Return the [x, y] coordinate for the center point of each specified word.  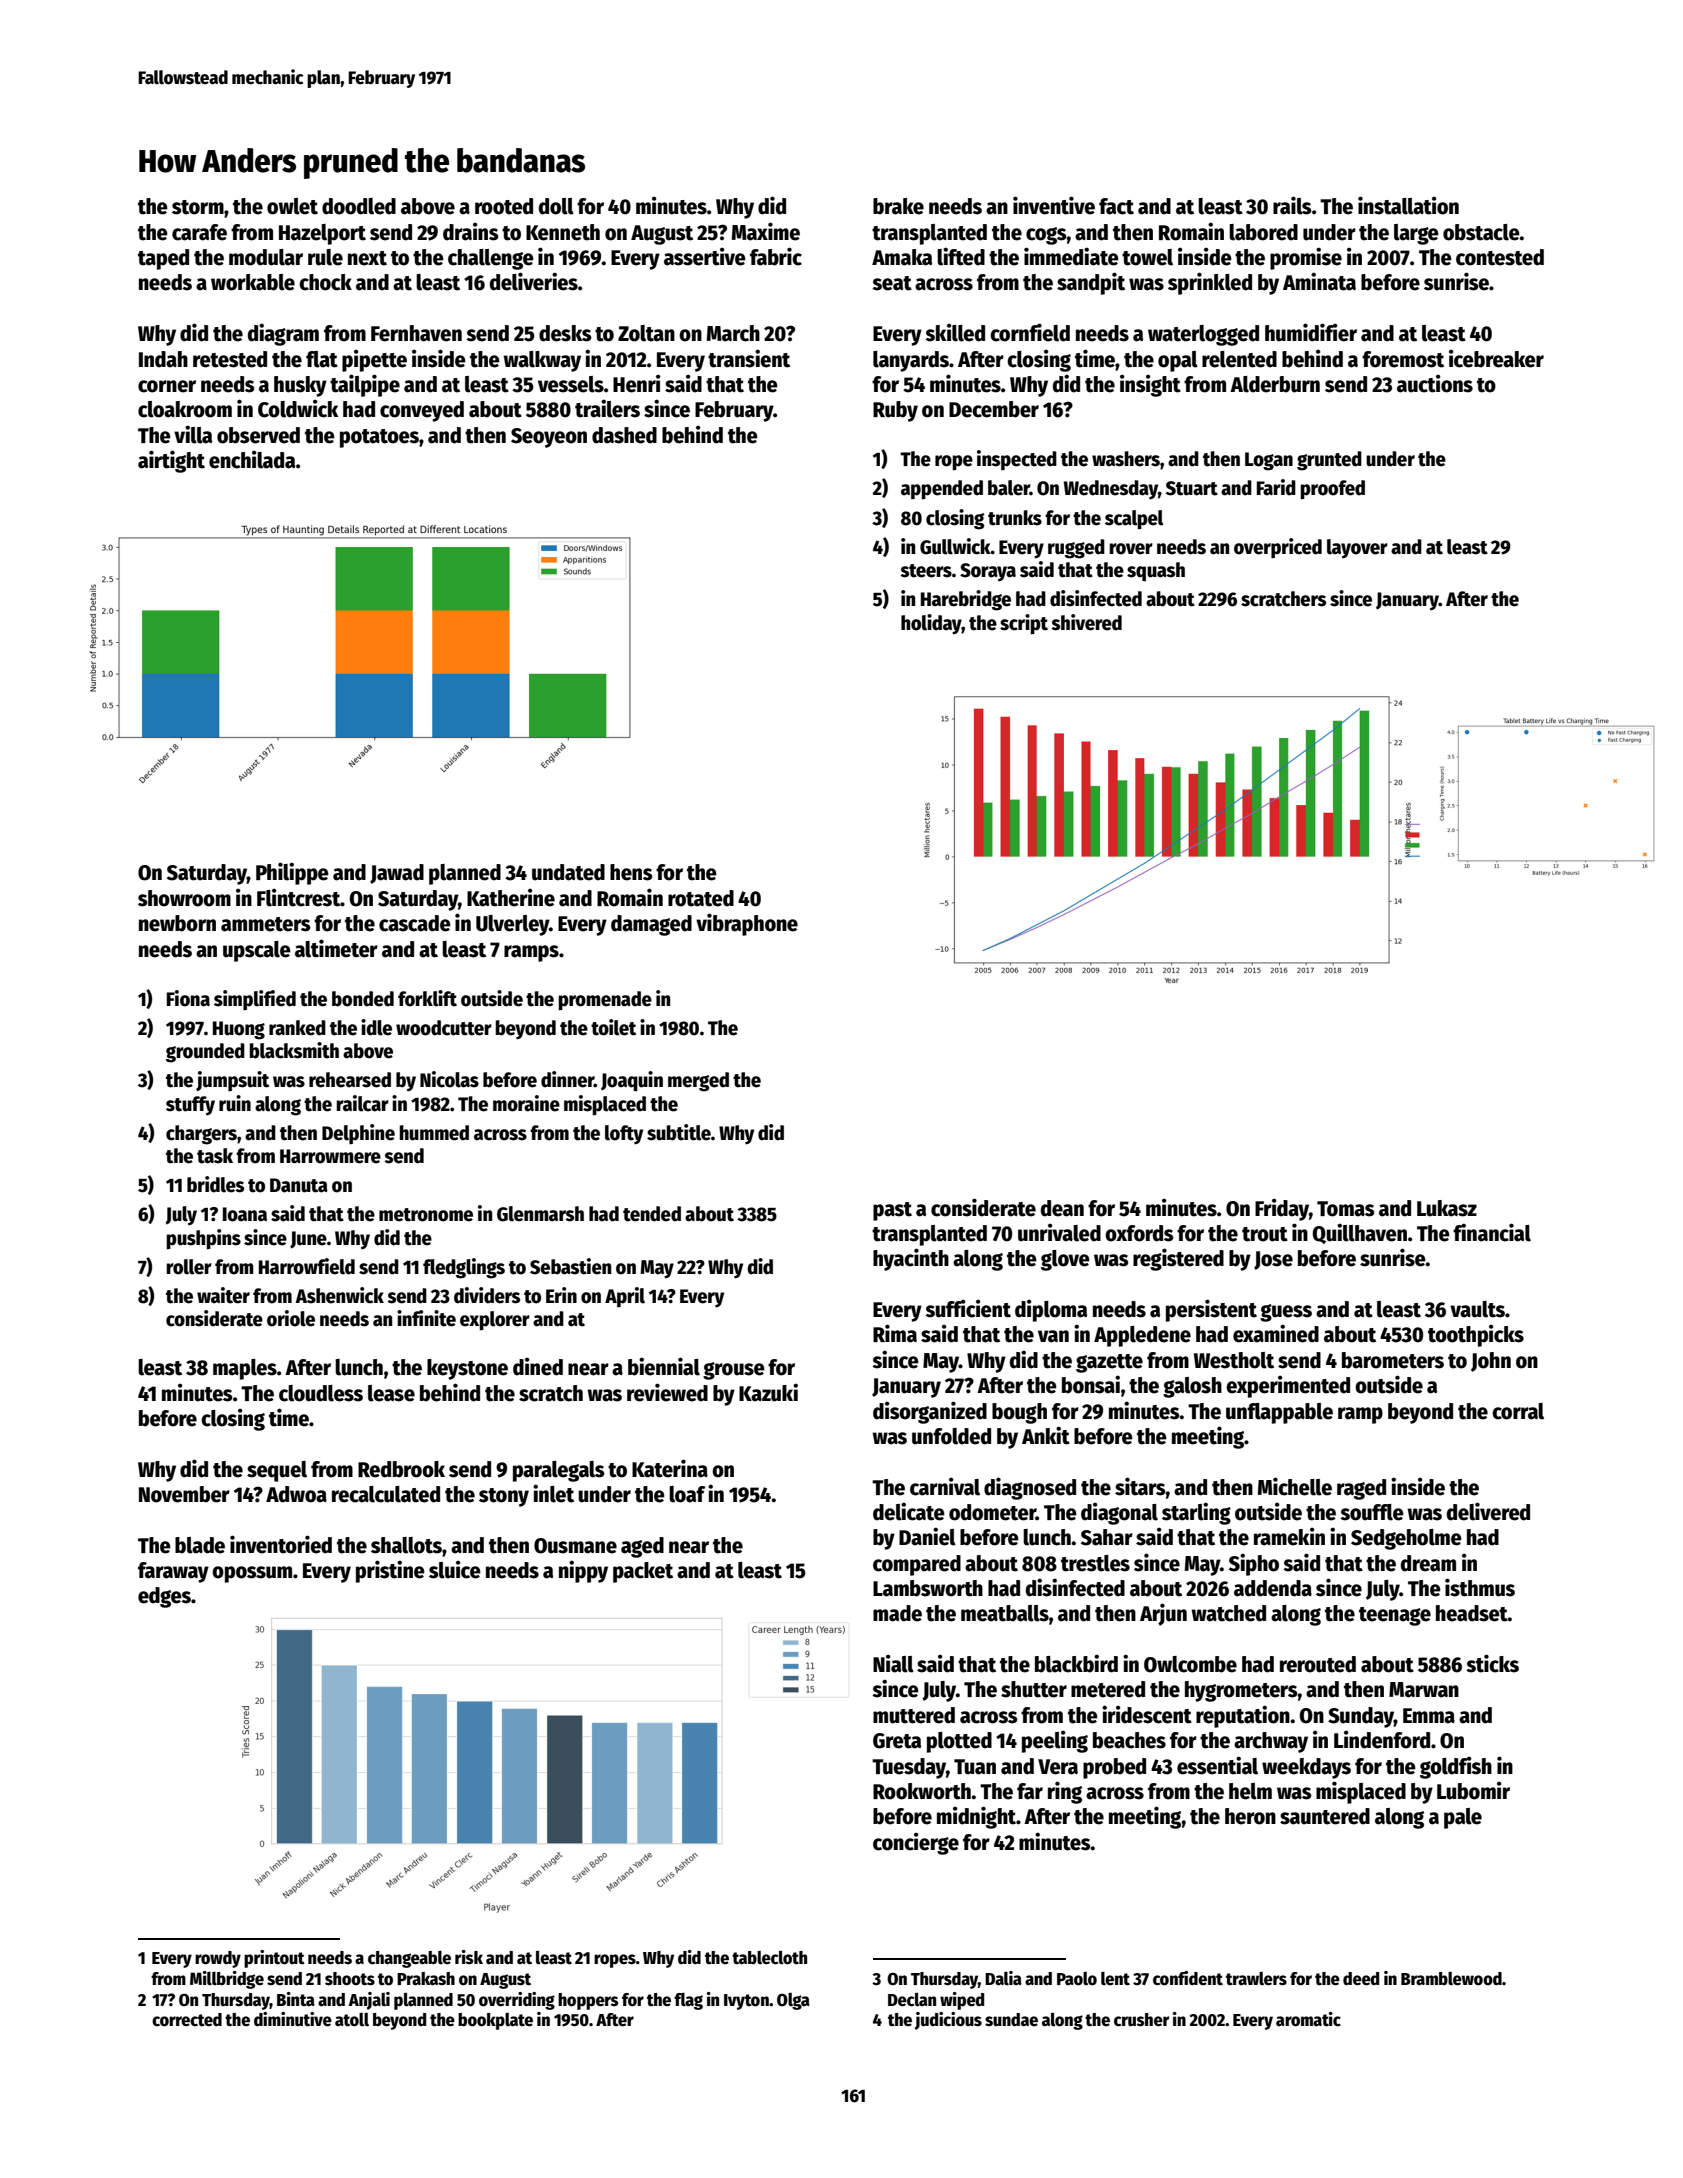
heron [1250, 1816]
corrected [187, 2020]
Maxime [766, 231]
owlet [292, 206]
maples [245, 1369]
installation [1408, 205]
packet [643, 1572]
